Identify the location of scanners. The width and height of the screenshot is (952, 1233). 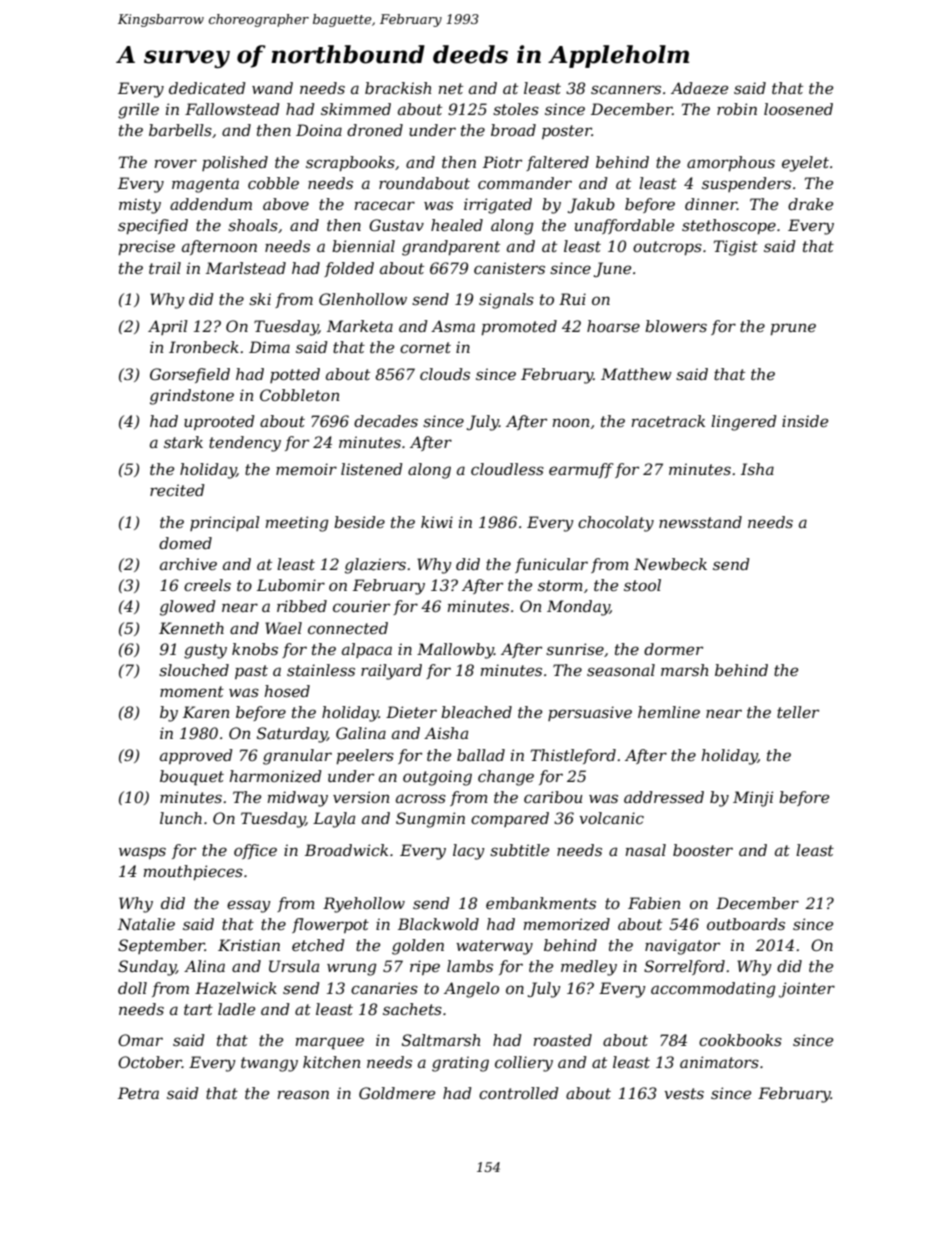
(626, 89).
